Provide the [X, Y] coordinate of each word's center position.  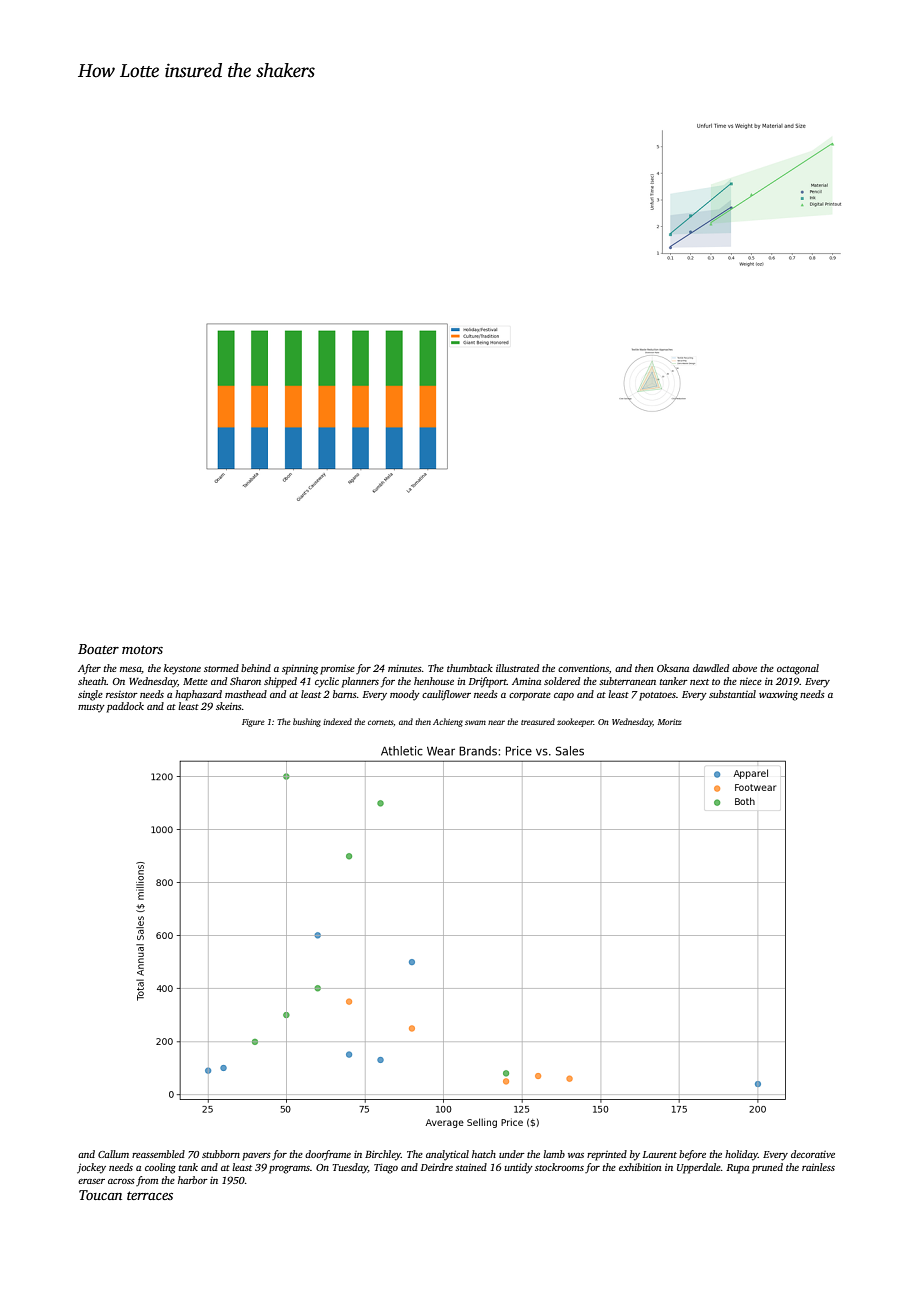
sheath [92, 681]
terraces [150, 1195]
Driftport [488, 682]
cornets [381, 722]
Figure [253, 723]
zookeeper [575, 722]
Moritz [669, 722]
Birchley [383, 1155]
